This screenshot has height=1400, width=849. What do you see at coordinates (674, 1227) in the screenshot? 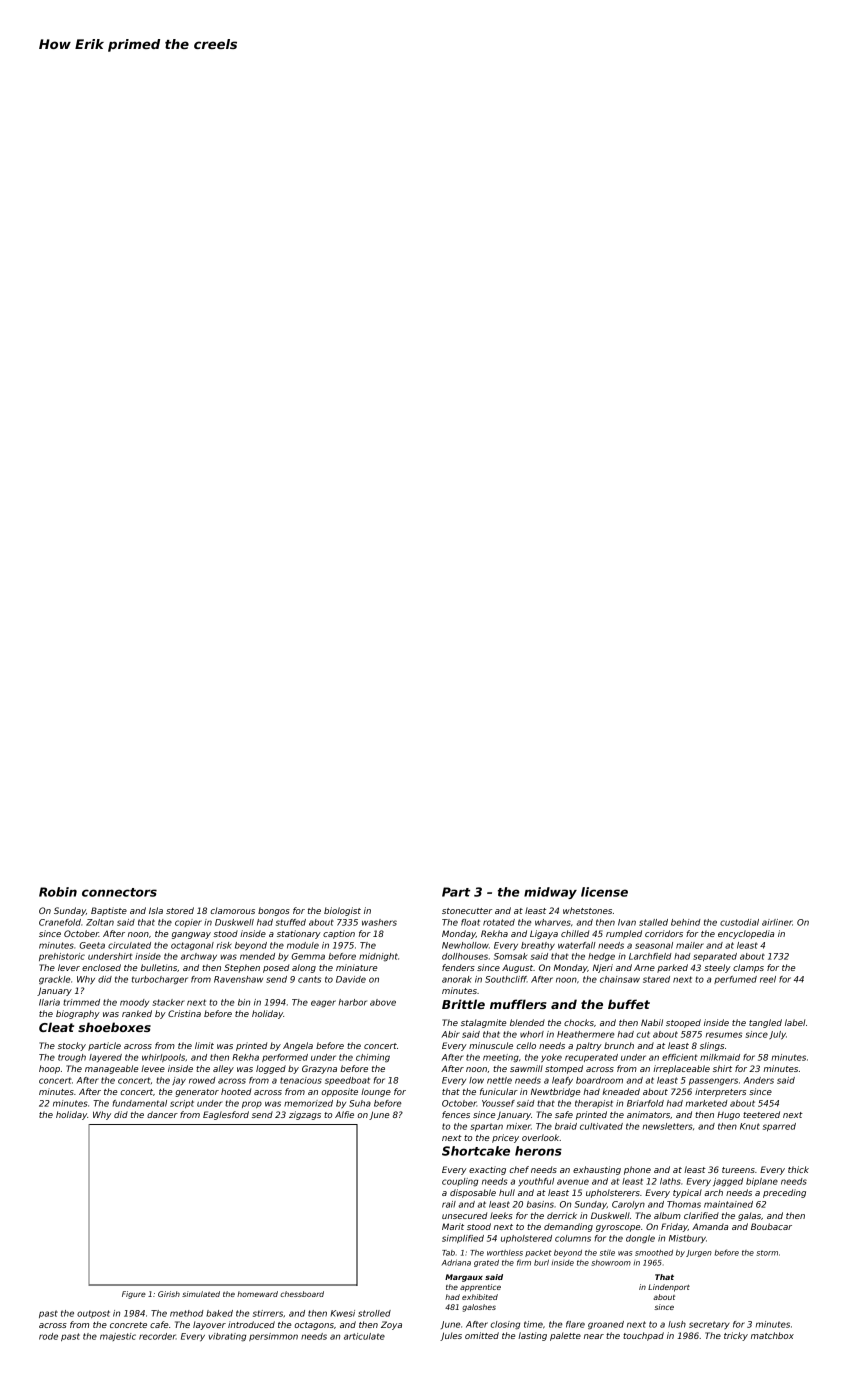
I see `Friday` at bounding box center [674, 1227].
